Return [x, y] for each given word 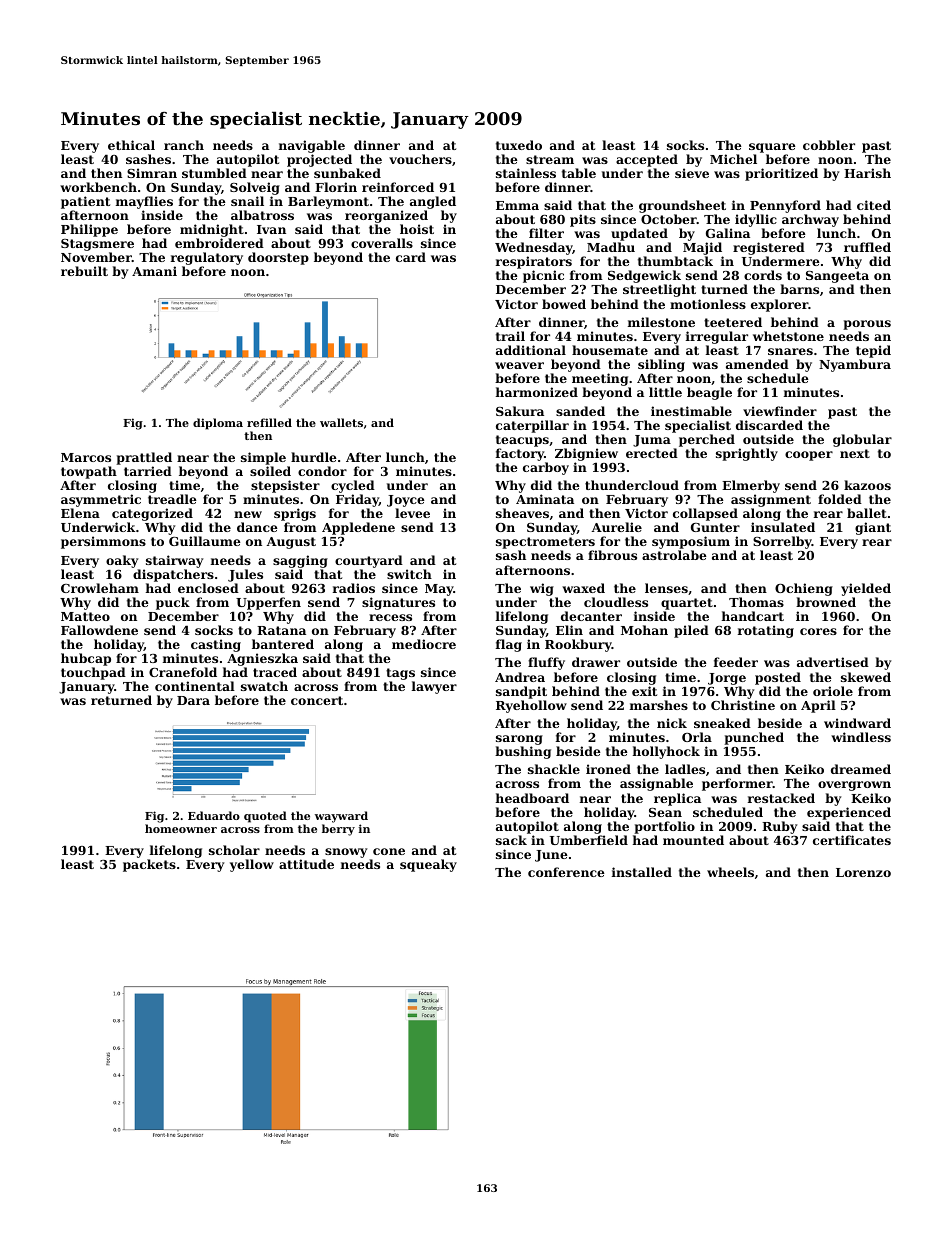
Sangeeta [837, 278]
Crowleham [100, 588]
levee [412, 513]
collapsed [705, 514]
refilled [269, 422]
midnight [212, 230]
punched [754, 738]
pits [583, 220]
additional [531, 350]
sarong [519, 740]
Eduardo [214, 815]
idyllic [756, 220]
